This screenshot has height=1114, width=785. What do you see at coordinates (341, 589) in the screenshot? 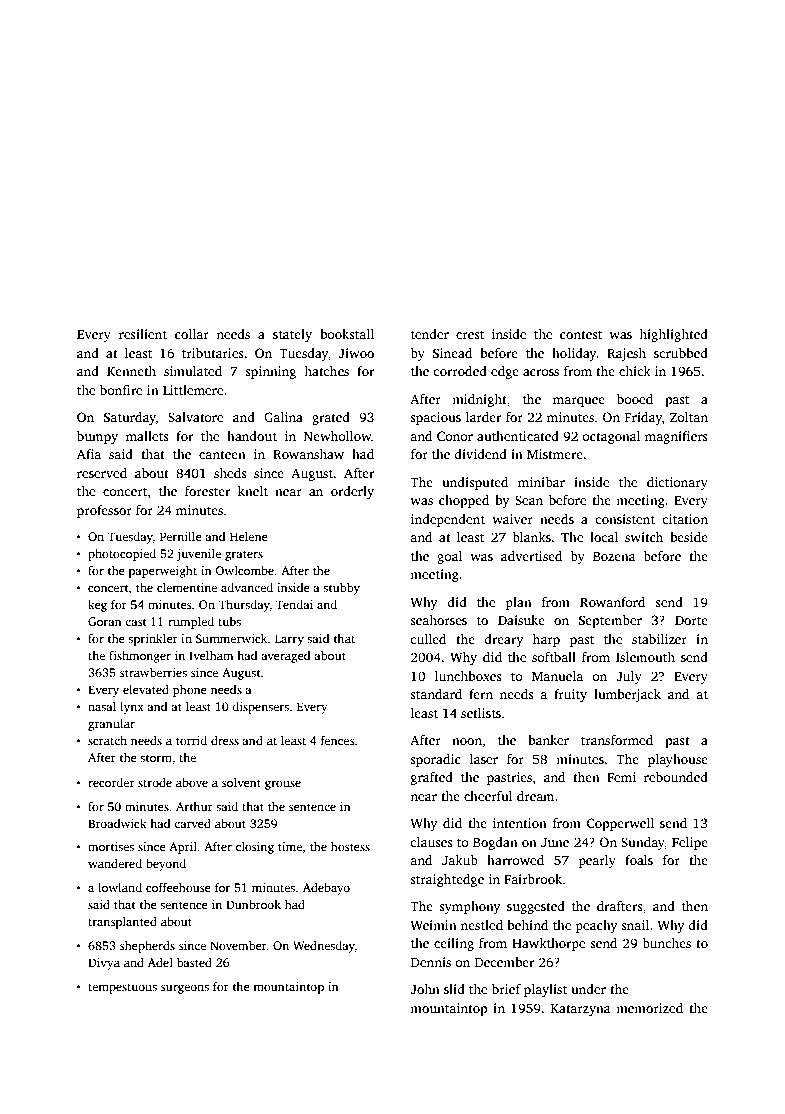
I see `stubby` at bounding box center [341, 589].
